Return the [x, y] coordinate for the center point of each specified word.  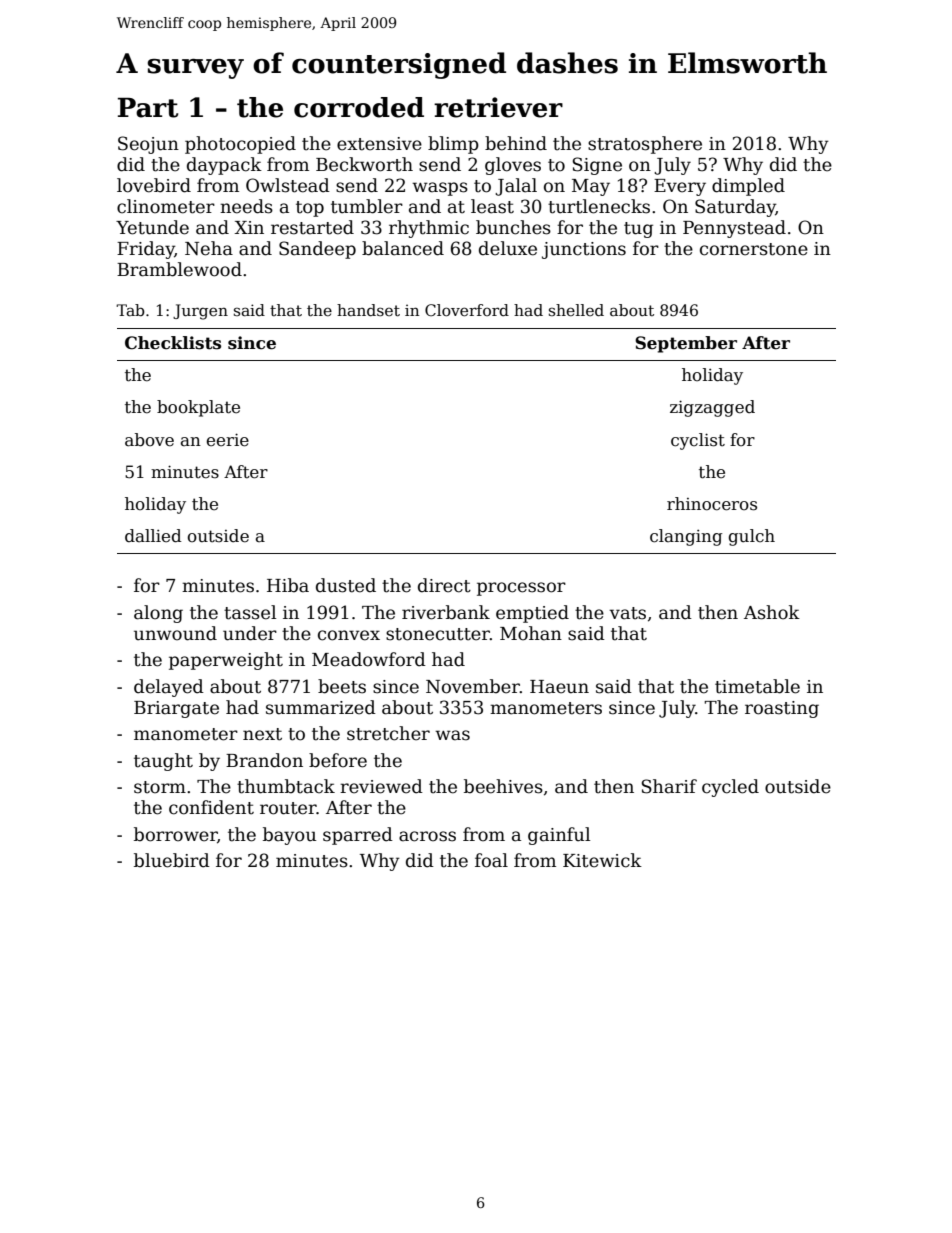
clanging [686, 537]
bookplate [198, 408]
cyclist [698, 441]
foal [491, 860]
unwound [175, 633]
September [686, 344]
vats [627, 613]
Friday [146, 250]
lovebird [154, 185]
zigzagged [712, 408]
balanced [403, 248]
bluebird [172, 860]
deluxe [508, 248]
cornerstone [754, 249]
